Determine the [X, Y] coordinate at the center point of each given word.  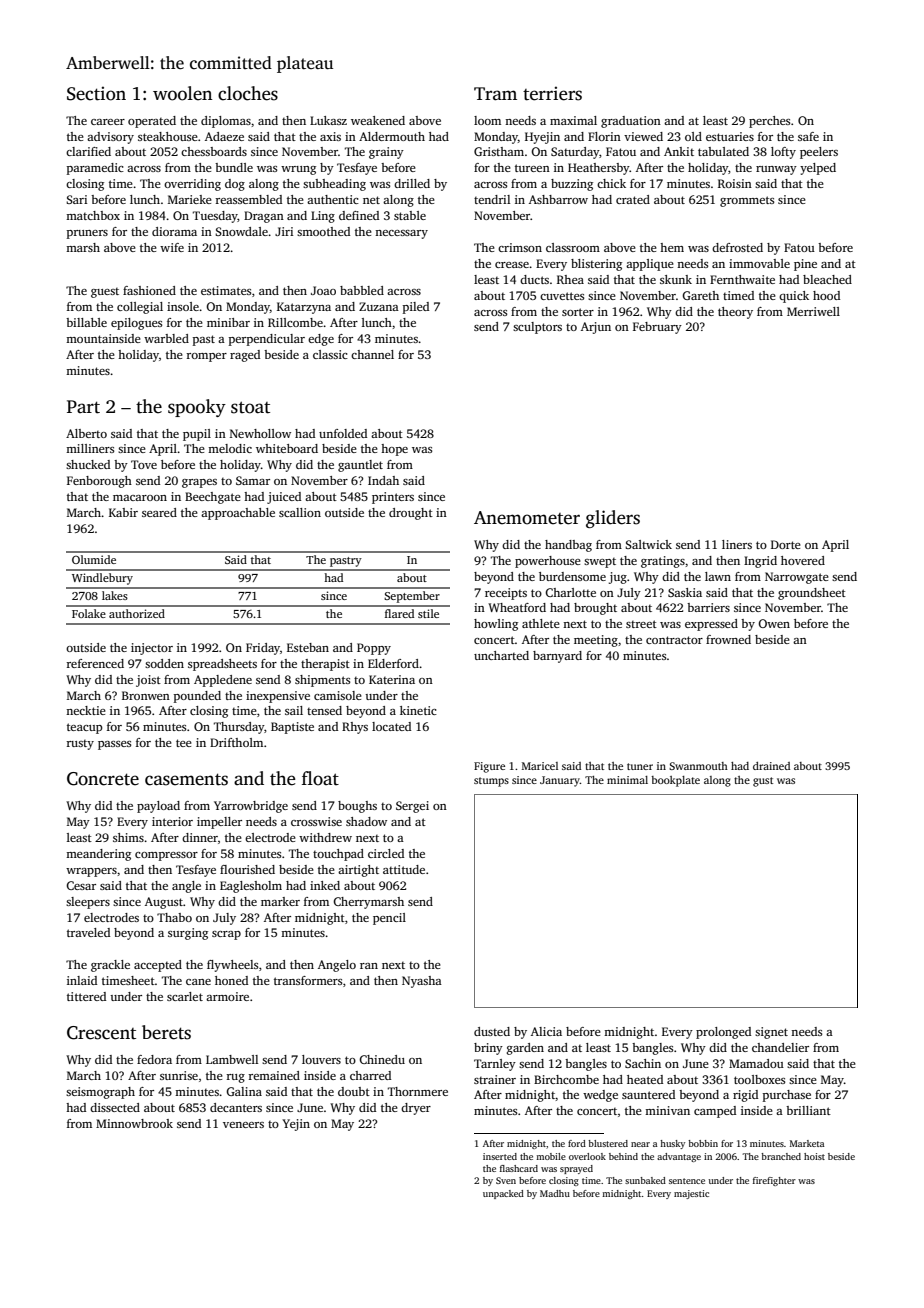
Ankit [679, 151]
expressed [711, 625]
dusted [492, 1031]
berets [166, 1032]
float [320, 778]
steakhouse [168, 136]
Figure [489, 767]
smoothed [323, 231]
